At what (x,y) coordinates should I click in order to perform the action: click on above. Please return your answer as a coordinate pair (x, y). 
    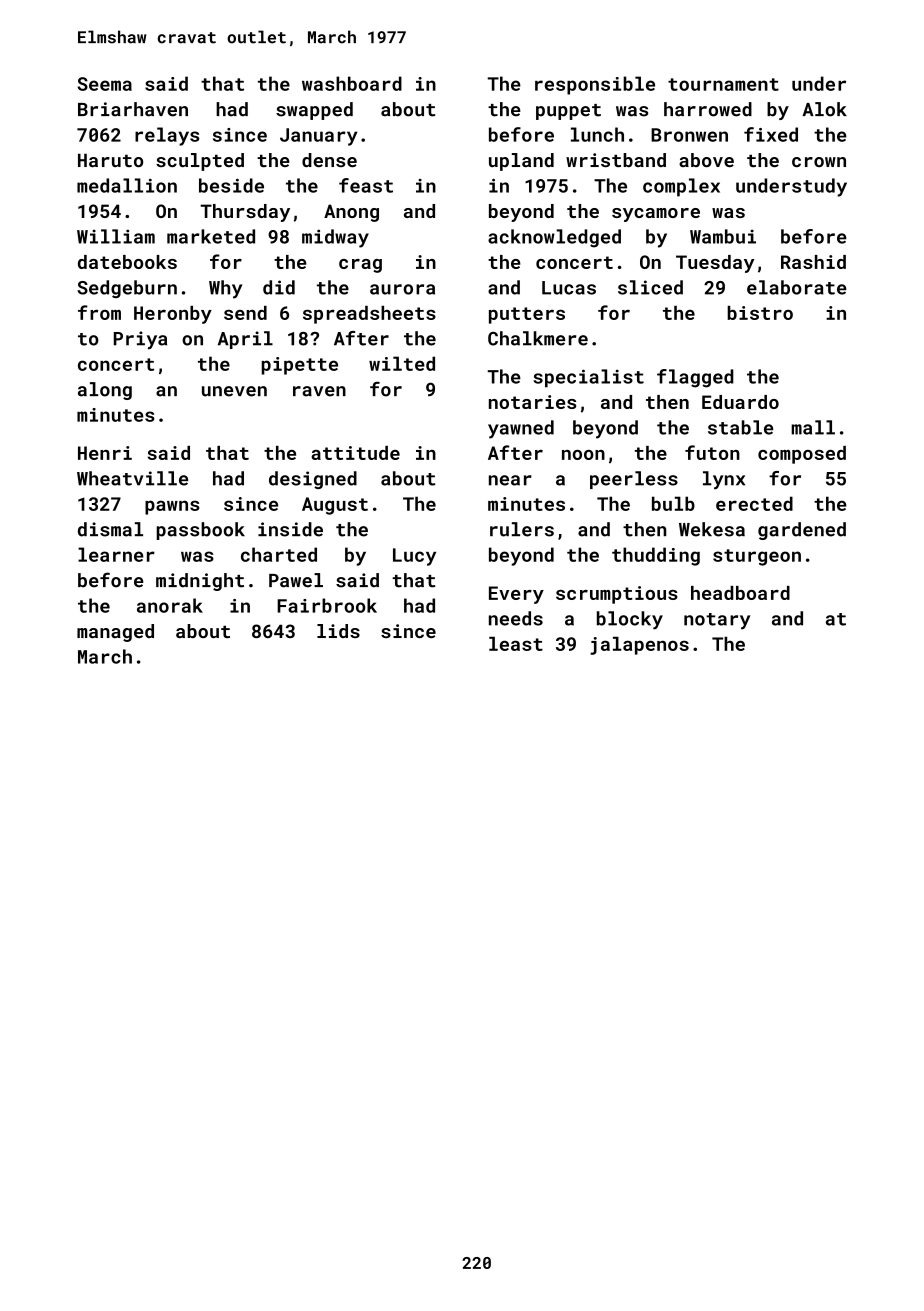
    Looking at the image, I should click on (706, 160).
